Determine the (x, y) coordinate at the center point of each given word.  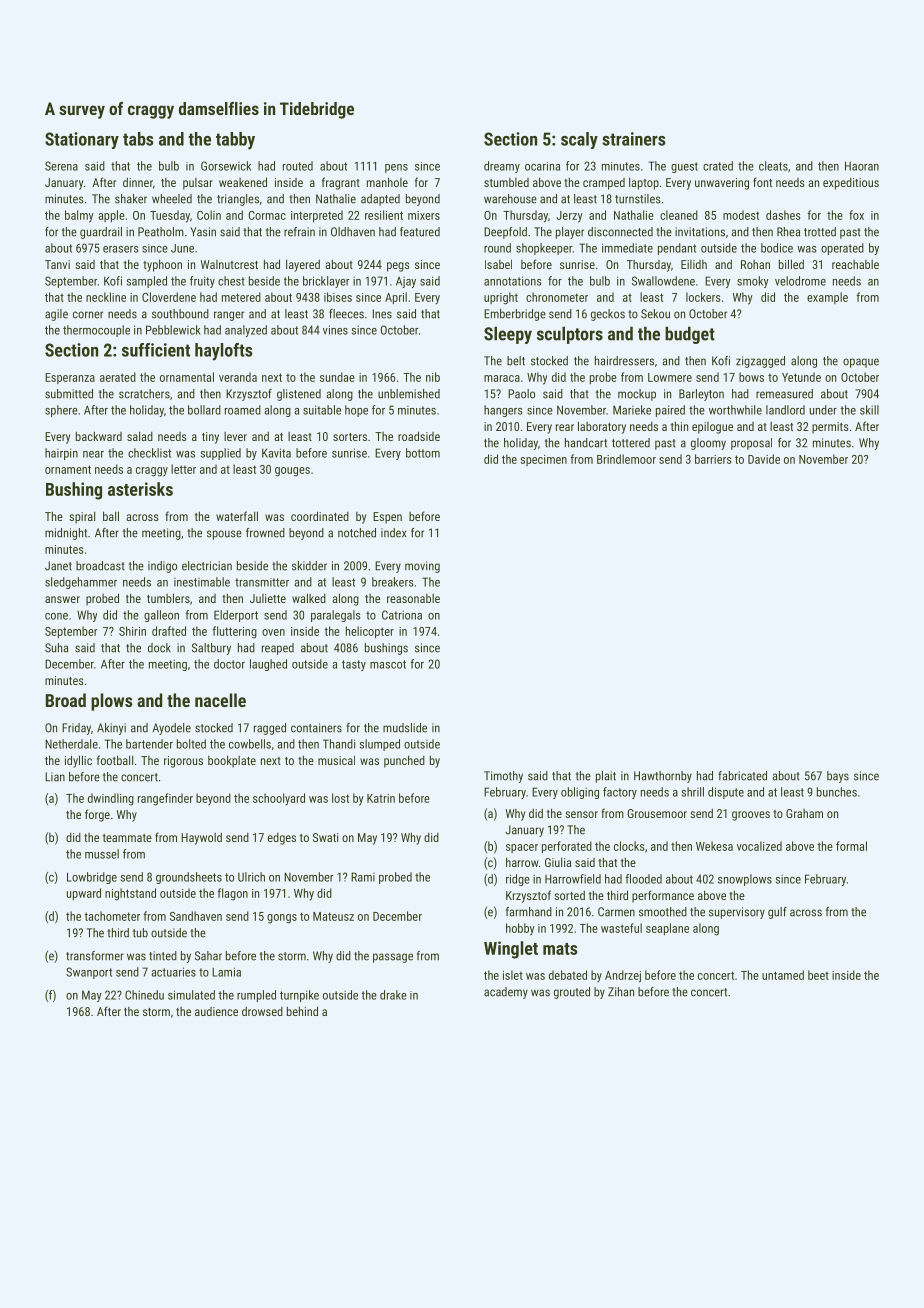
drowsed (262, 1011)
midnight (66, 534)
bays (838, 777)
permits (830, 428)
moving (422, 567)
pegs (398, 267)
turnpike (299, 996)
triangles (238, 200)
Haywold (201, 838)
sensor (581, 814)
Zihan (621, 992)
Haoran (862, 166)
